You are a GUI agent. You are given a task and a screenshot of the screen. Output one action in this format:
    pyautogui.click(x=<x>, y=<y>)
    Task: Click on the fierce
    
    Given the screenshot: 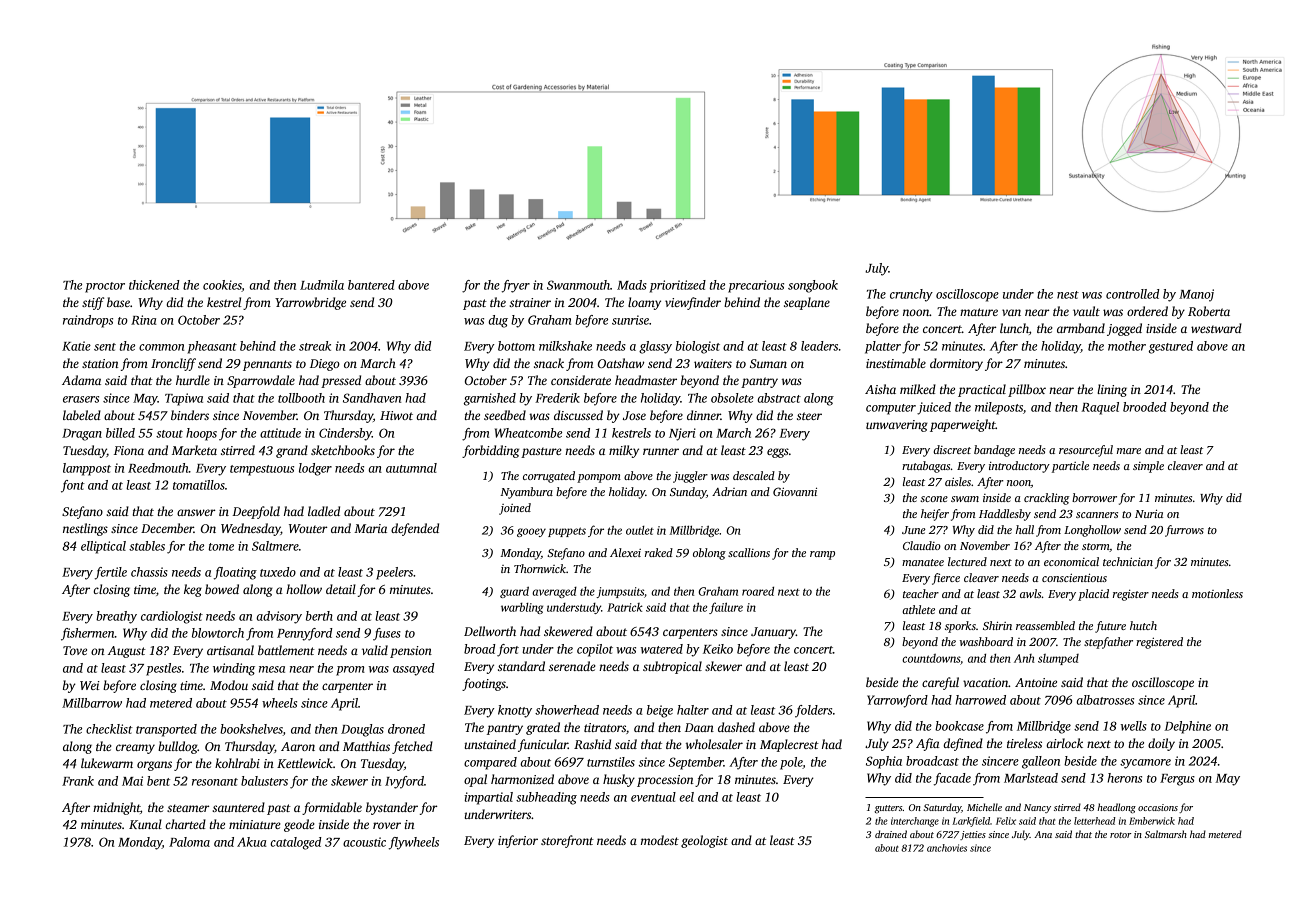 What is the action you would take?
    pyautogui.click(x=946, y=579)
